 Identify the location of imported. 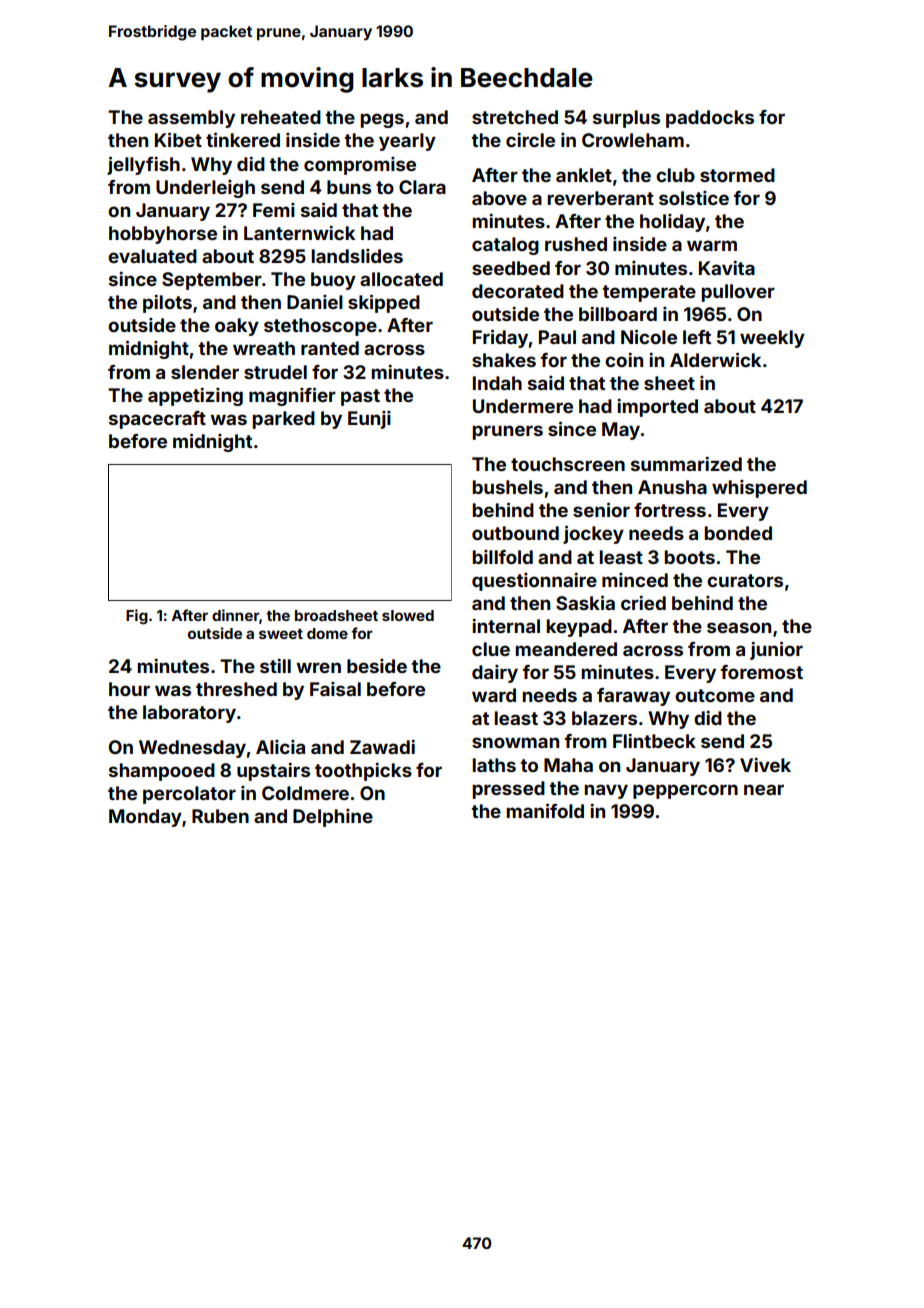
(657, 408).
